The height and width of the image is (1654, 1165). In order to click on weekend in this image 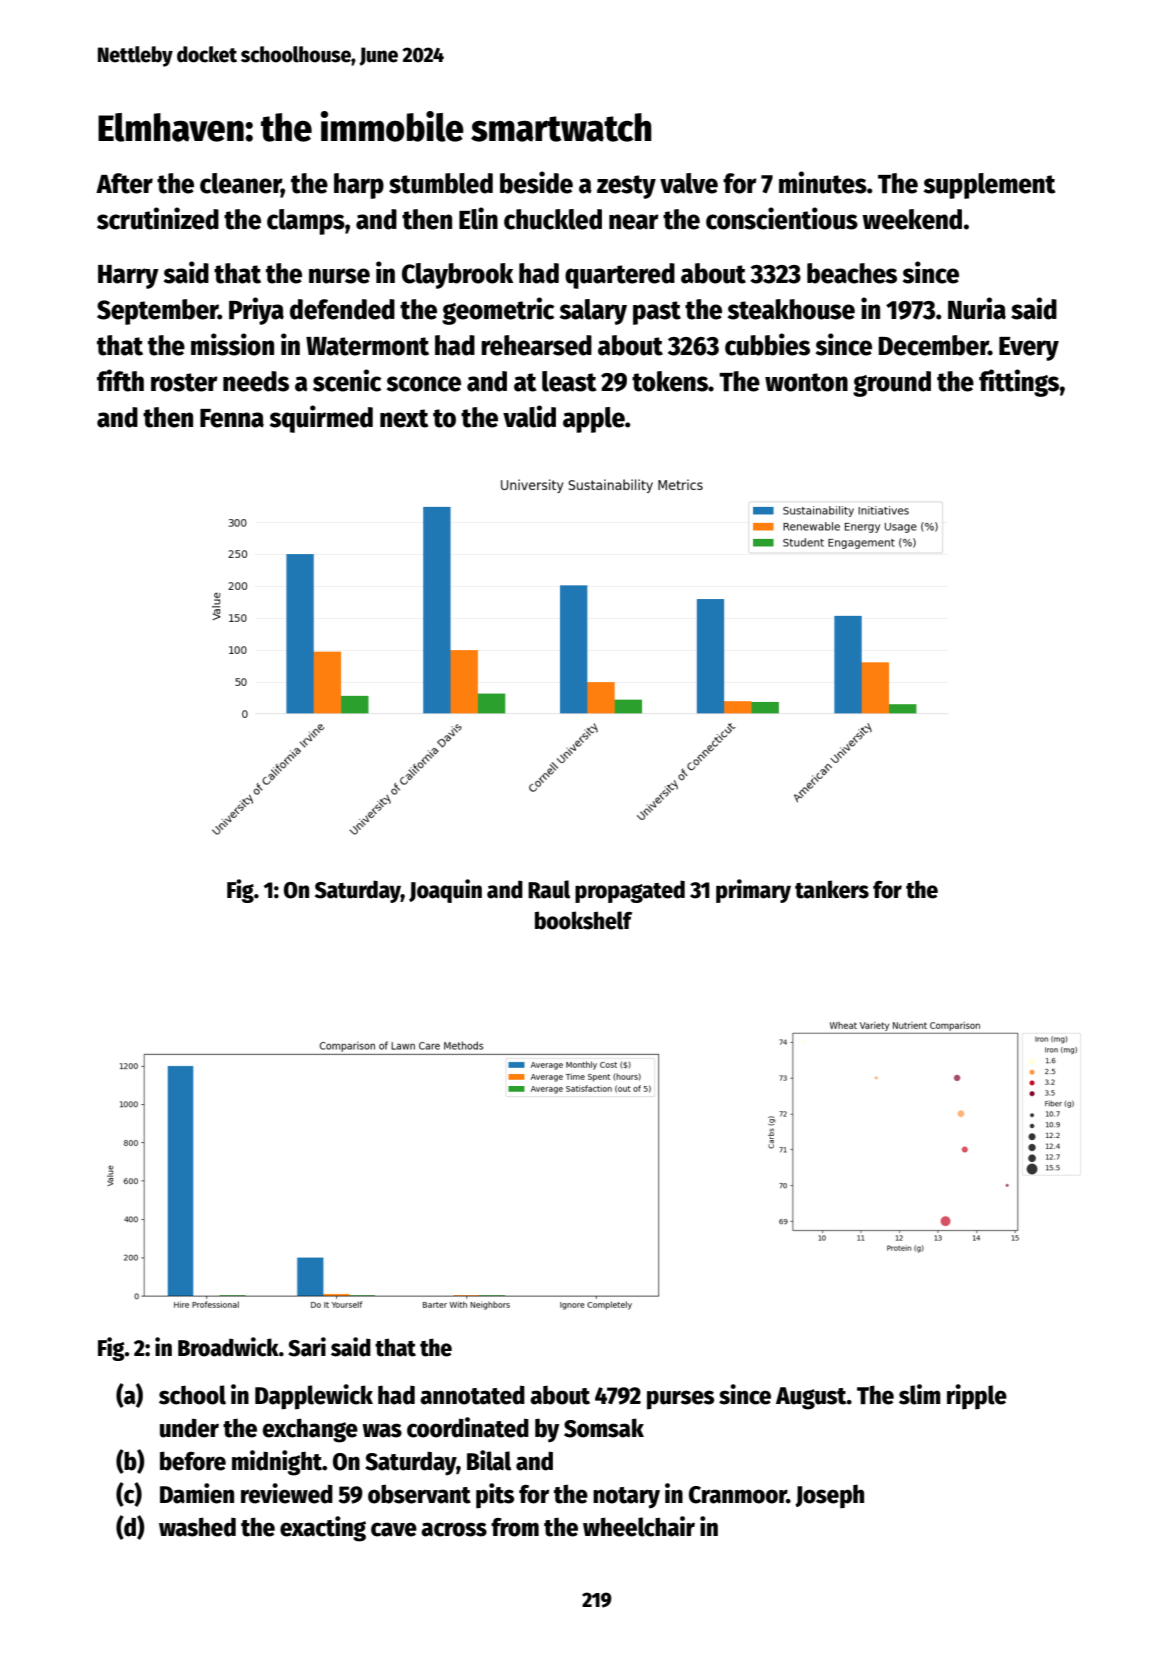, I will do `click(912, 219)`.
